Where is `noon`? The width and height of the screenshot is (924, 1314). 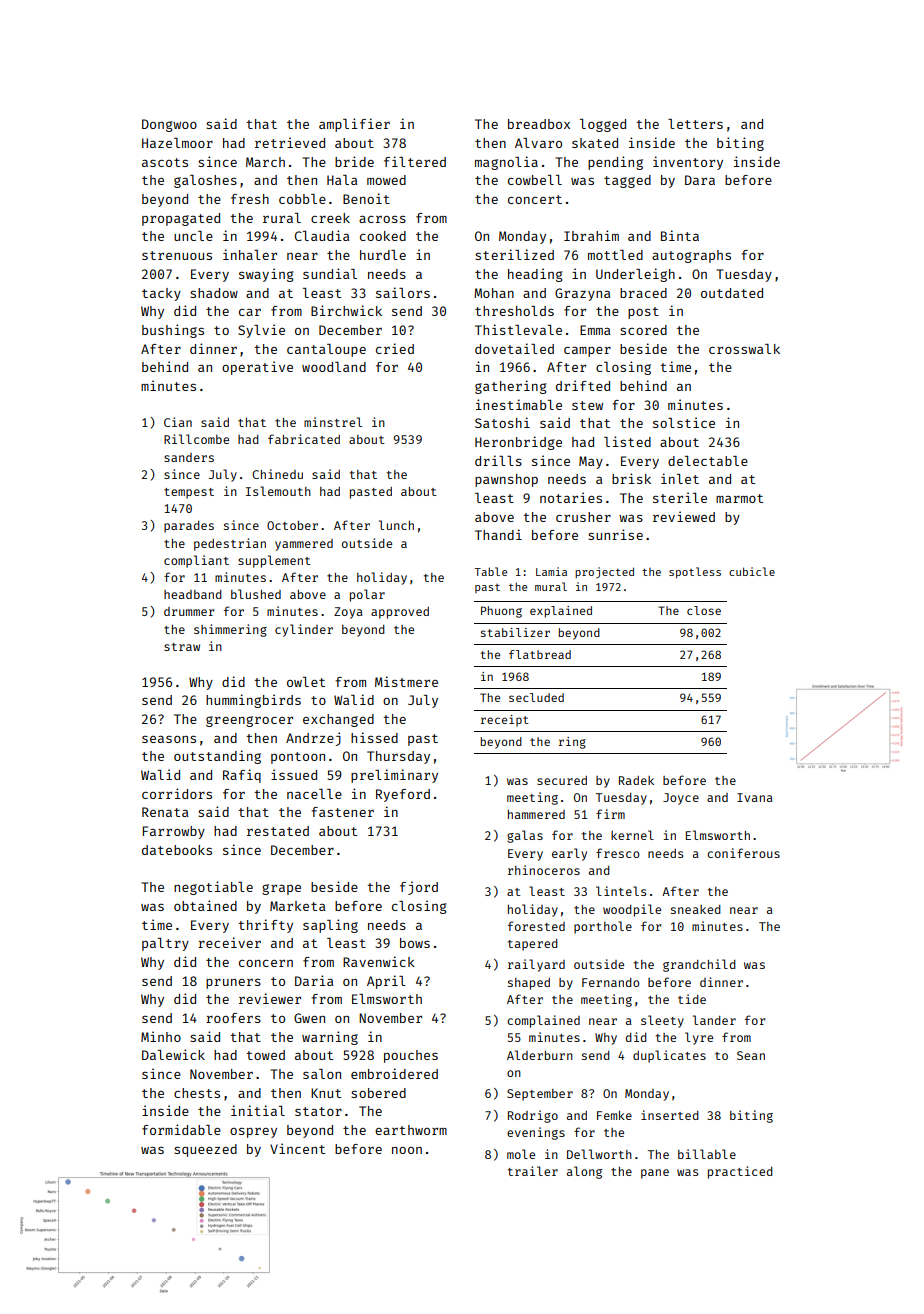 noon is located at coordinates (407, 1150).
